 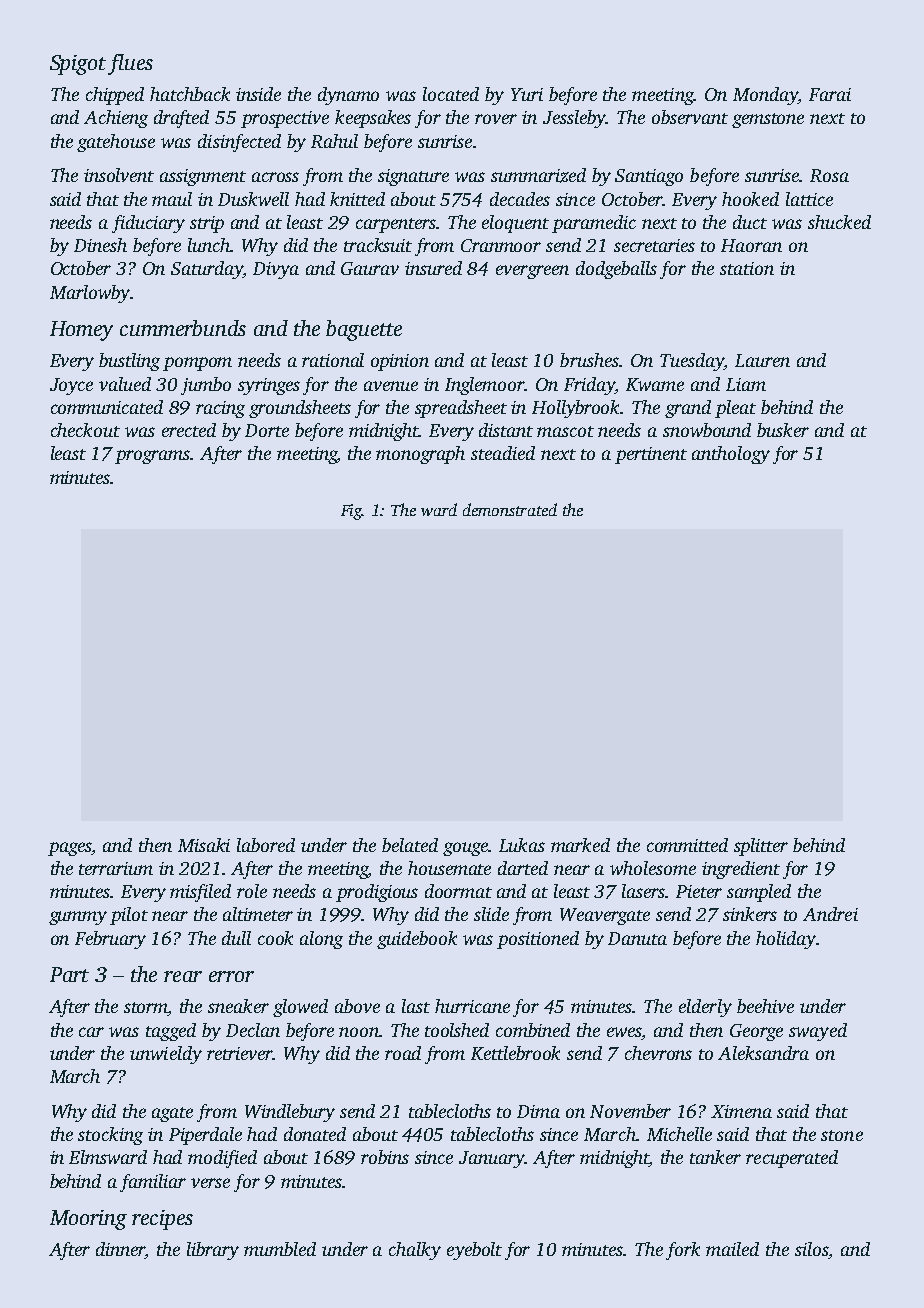 What do you see at coordinates (213, 1251) in the screenshot?
I see `library` at bounding box center [213, 1251].
